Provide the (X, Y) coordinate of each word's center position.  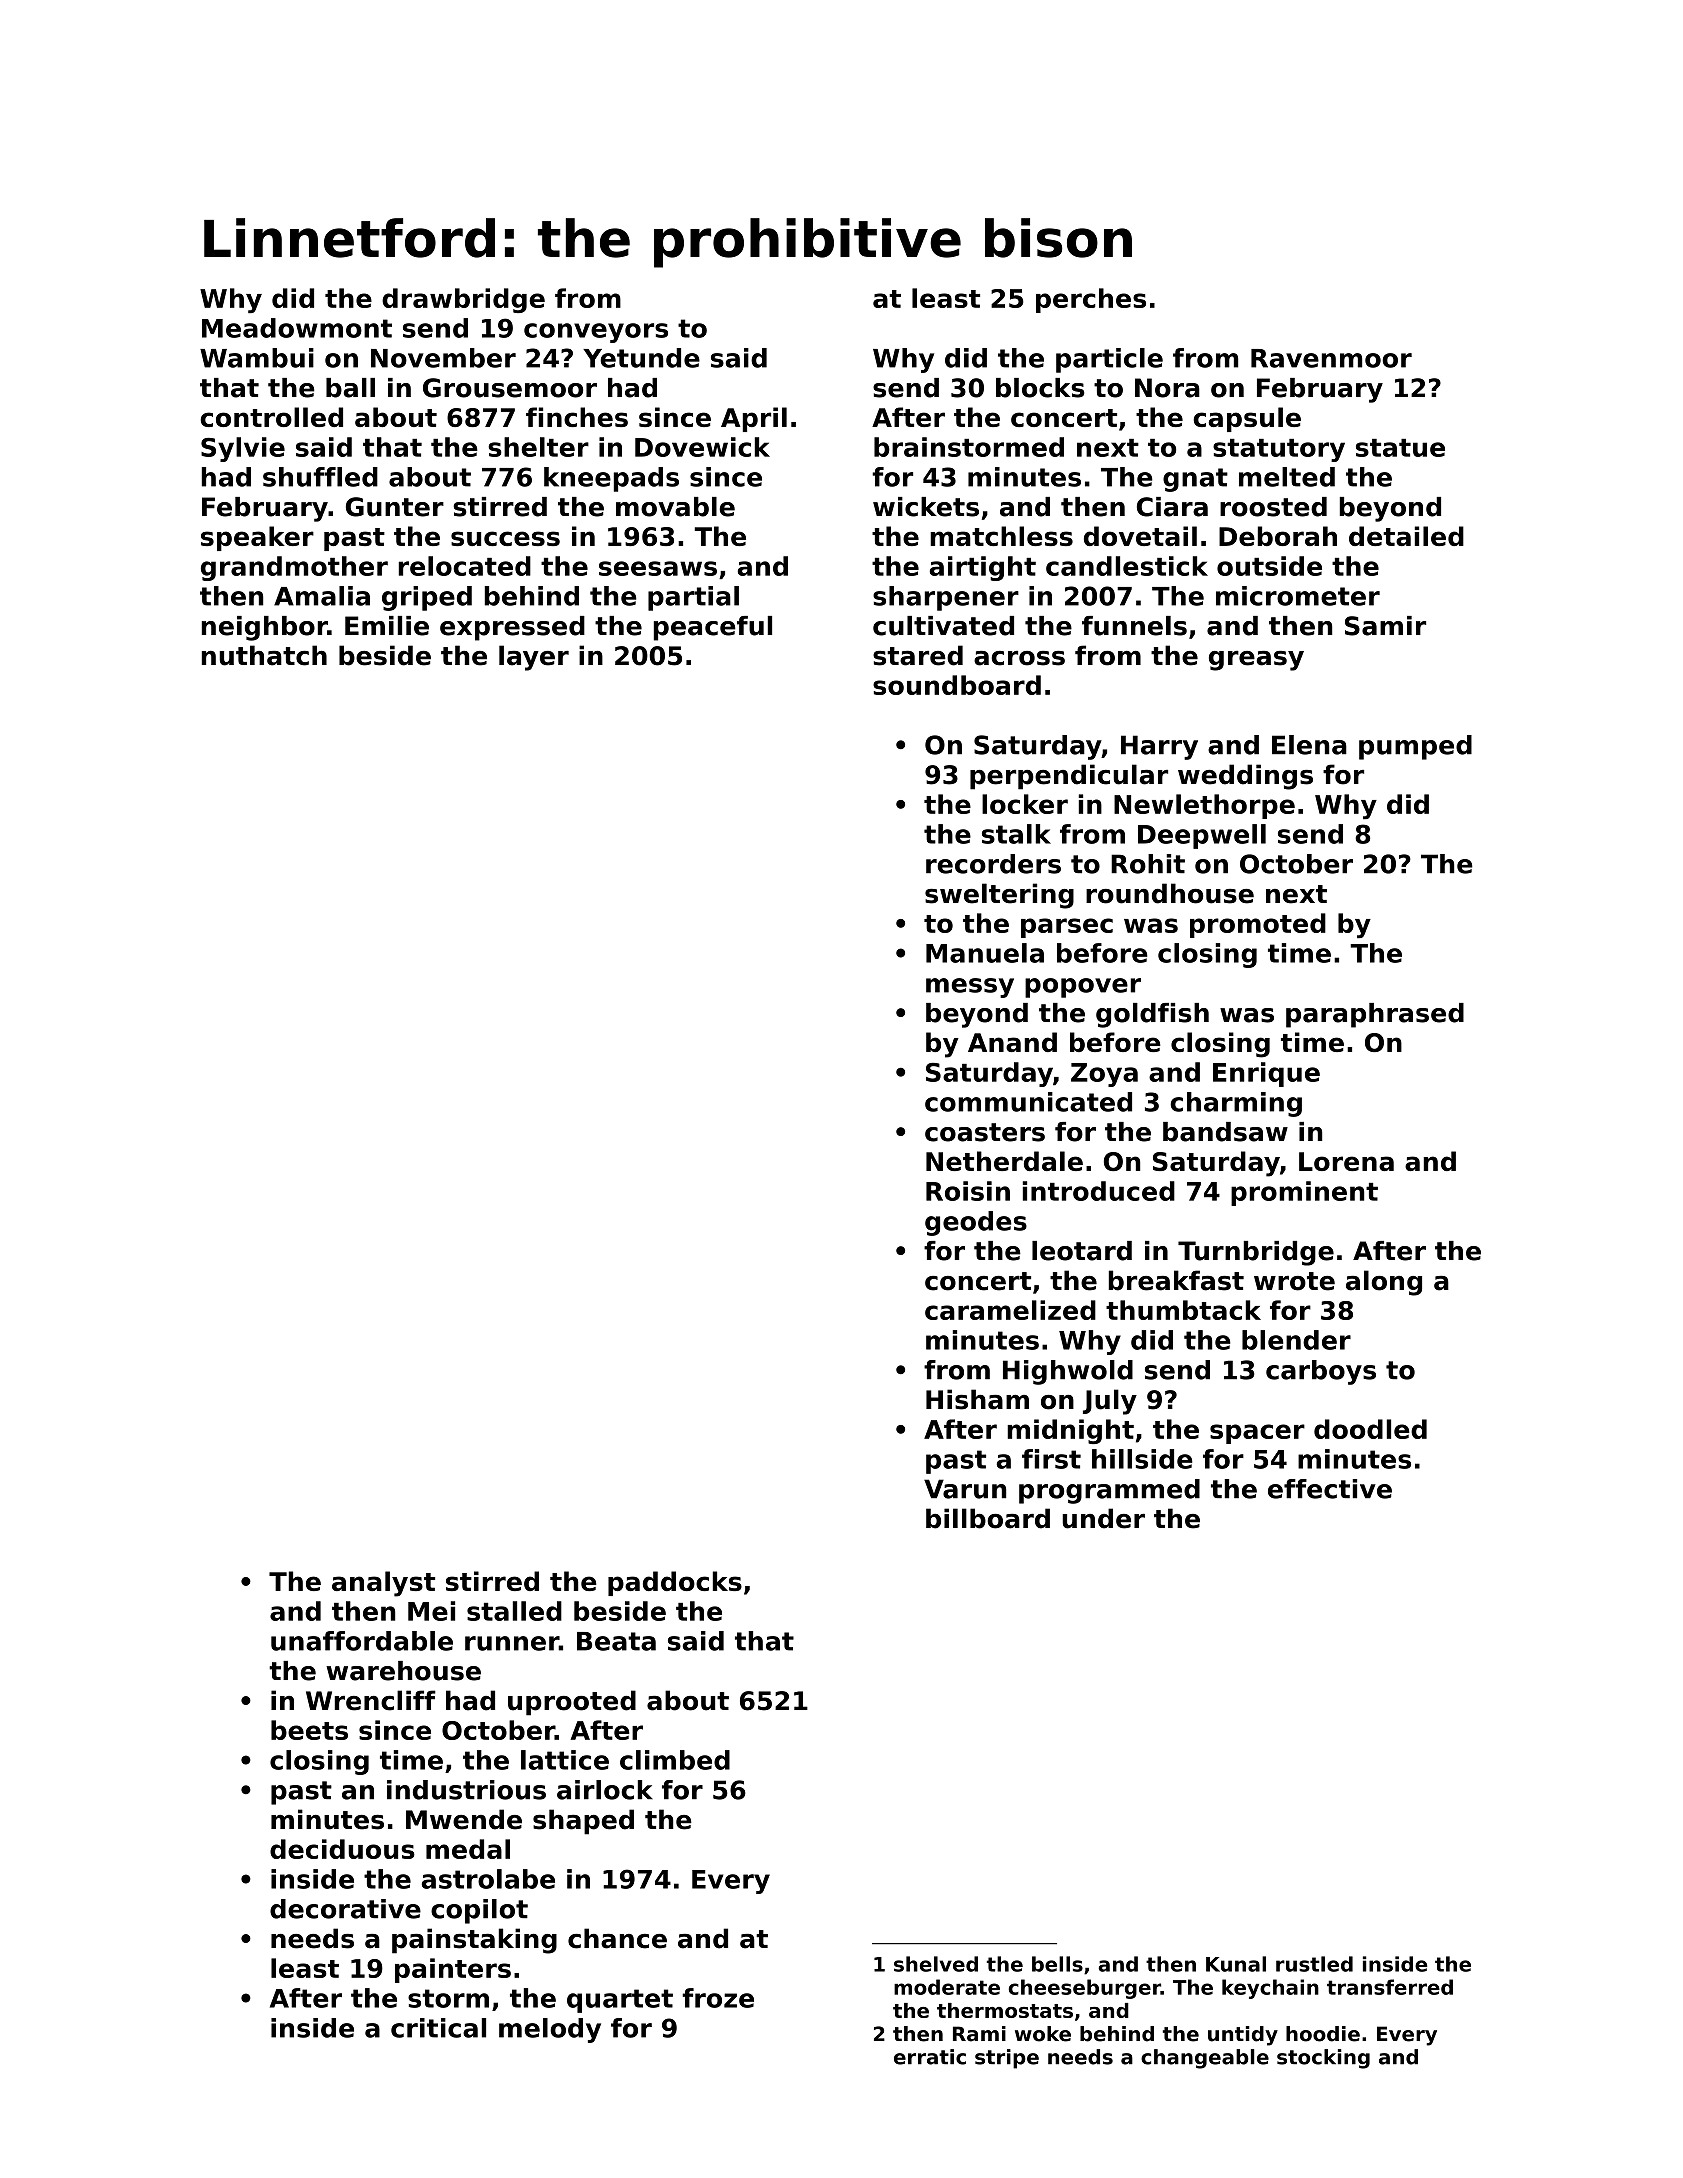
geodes (976, 1223)
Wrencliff (371, 1700)
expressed (512, 628)
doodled (1370, 1429)
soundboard (957, 685)
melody (550, 2030)
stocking (1323, 2059)
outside (1269, 566)
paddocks (675, 1583)
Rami (979, 2034)
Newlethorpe (1204, 806)
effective (1330, 1489)
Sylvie (243, 449)
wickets (926, 507)
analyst (383, 1584)
